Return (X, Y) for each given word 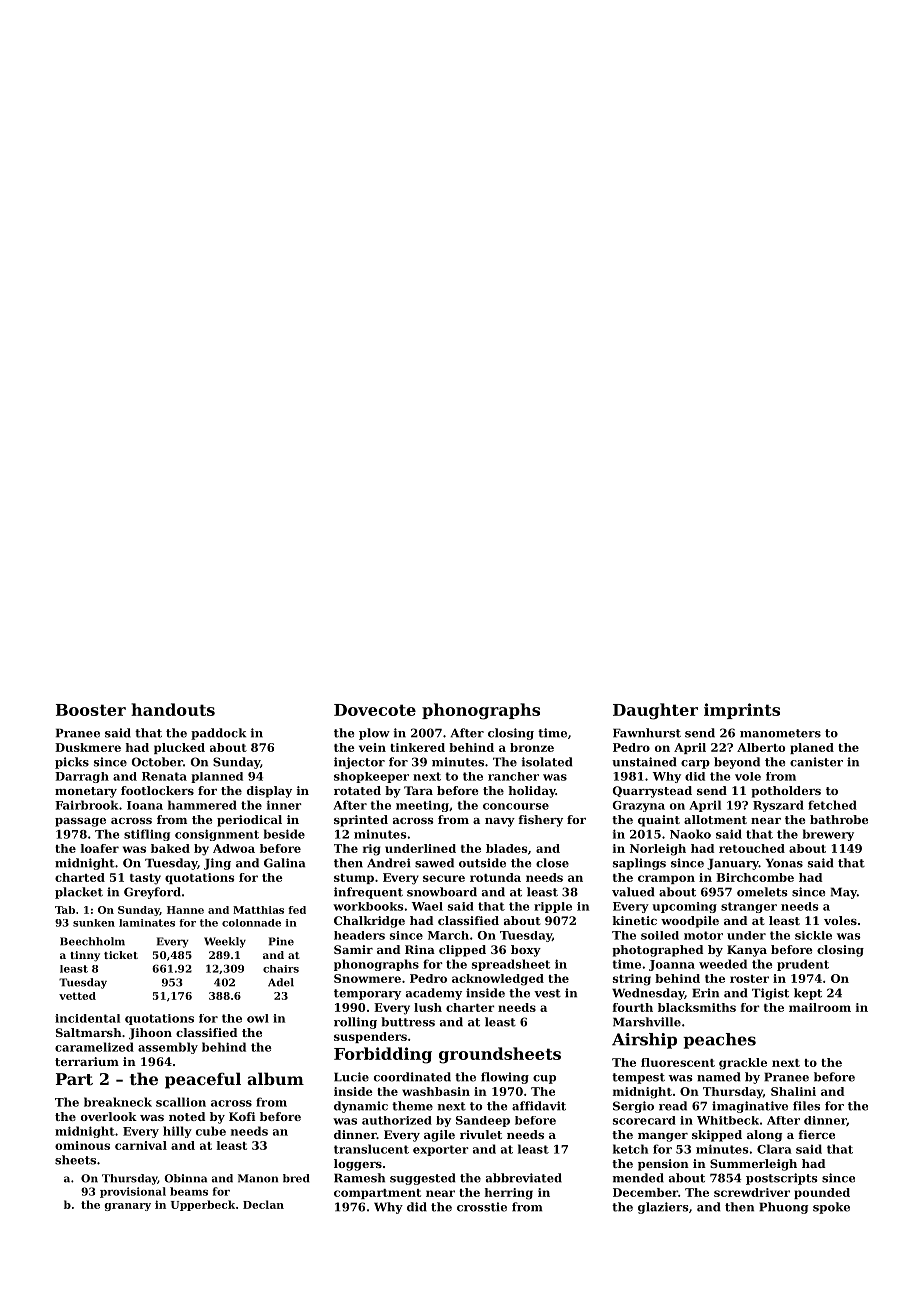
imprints (742, 711)
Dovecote (375, 710)
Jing (217, 864)
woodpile (690, 922)
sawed (434, 863)
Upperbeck (203, 1205)
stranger (749, 907)
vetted (77, 996)
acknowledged (498, 980)
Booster (91, 710)
